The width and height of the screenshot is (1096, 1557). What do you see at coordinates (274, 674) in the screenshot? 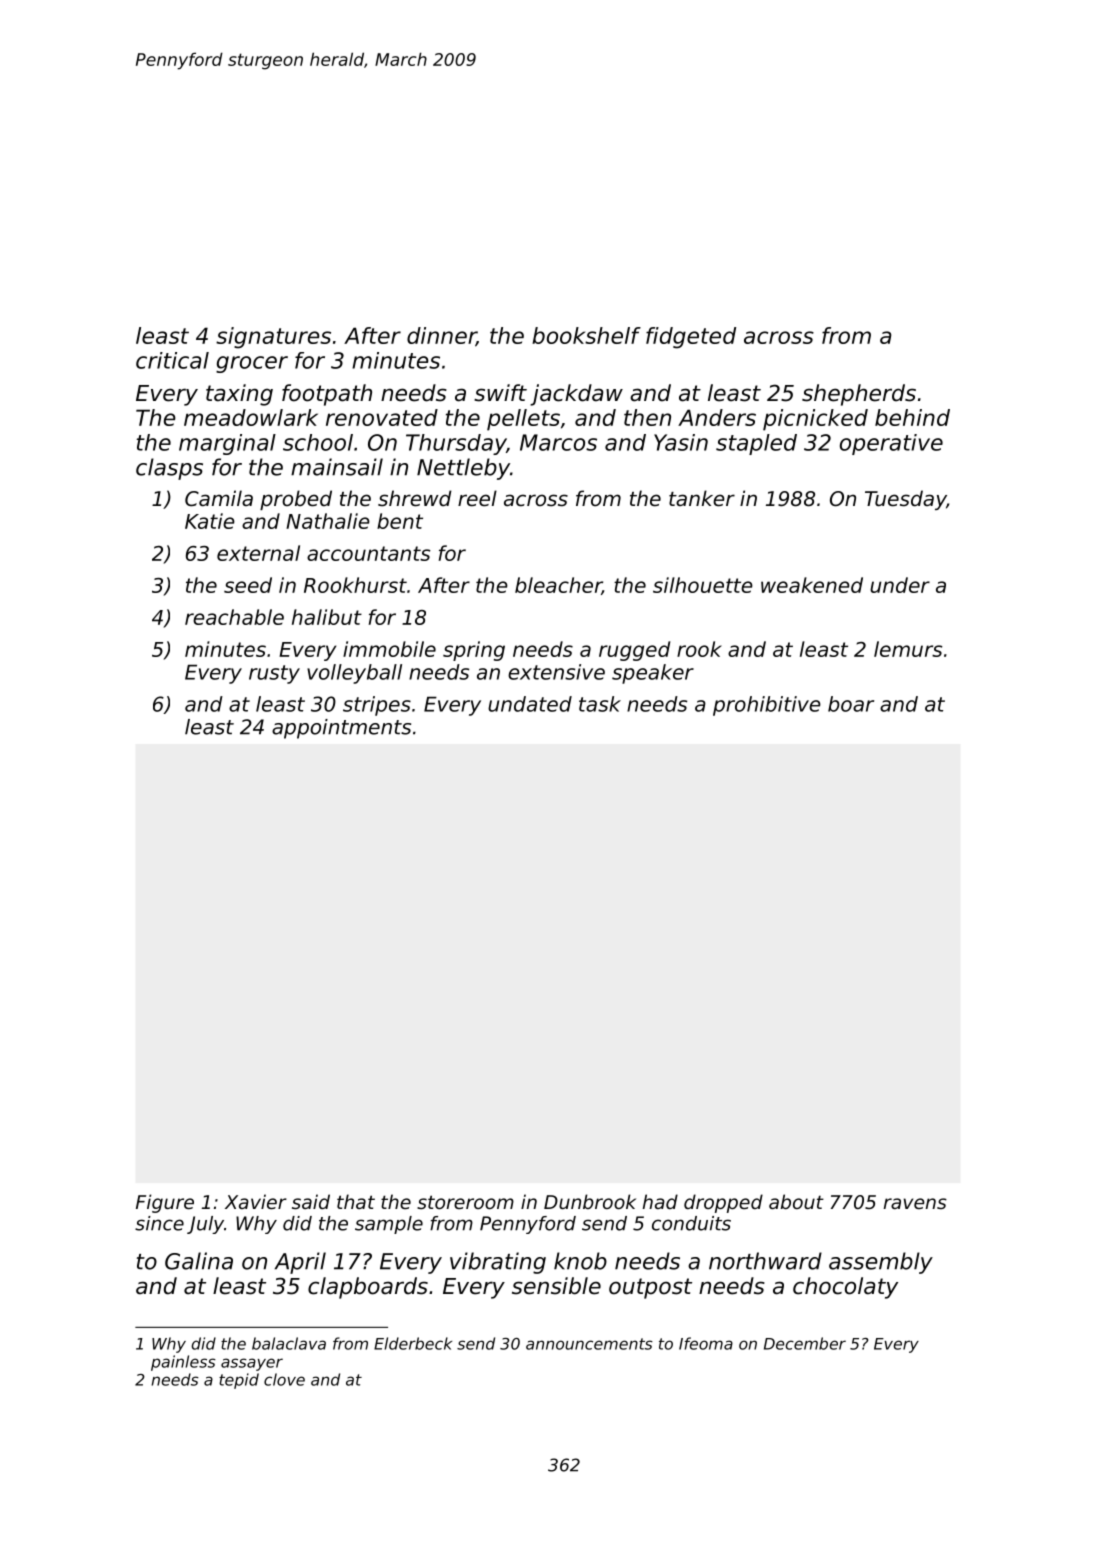
I see `rusty` at bounding box center [274, 674].
